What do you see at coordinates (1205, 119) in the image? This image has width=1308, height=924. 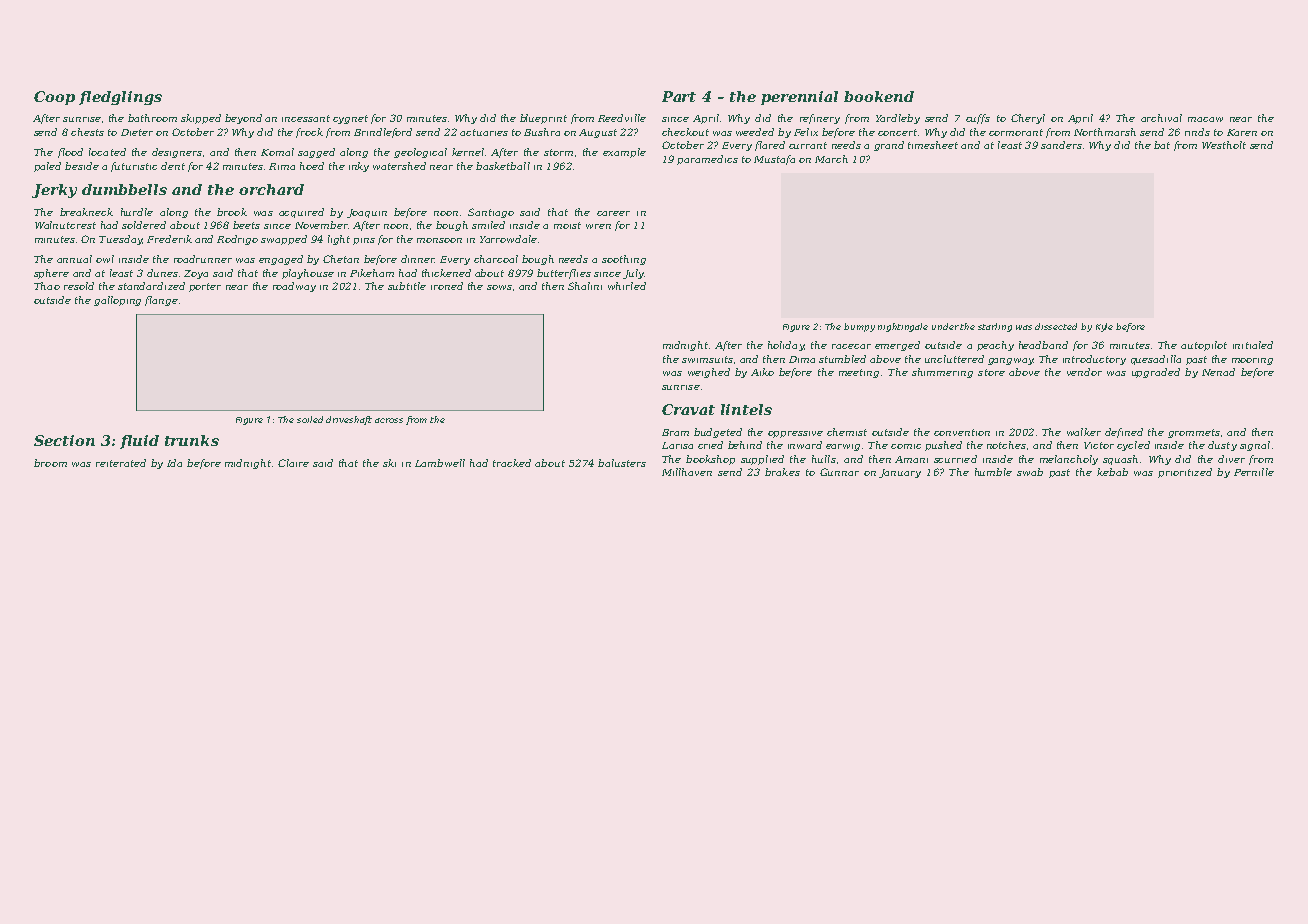 I see `macaw` at bounding box center [1205, 119].
